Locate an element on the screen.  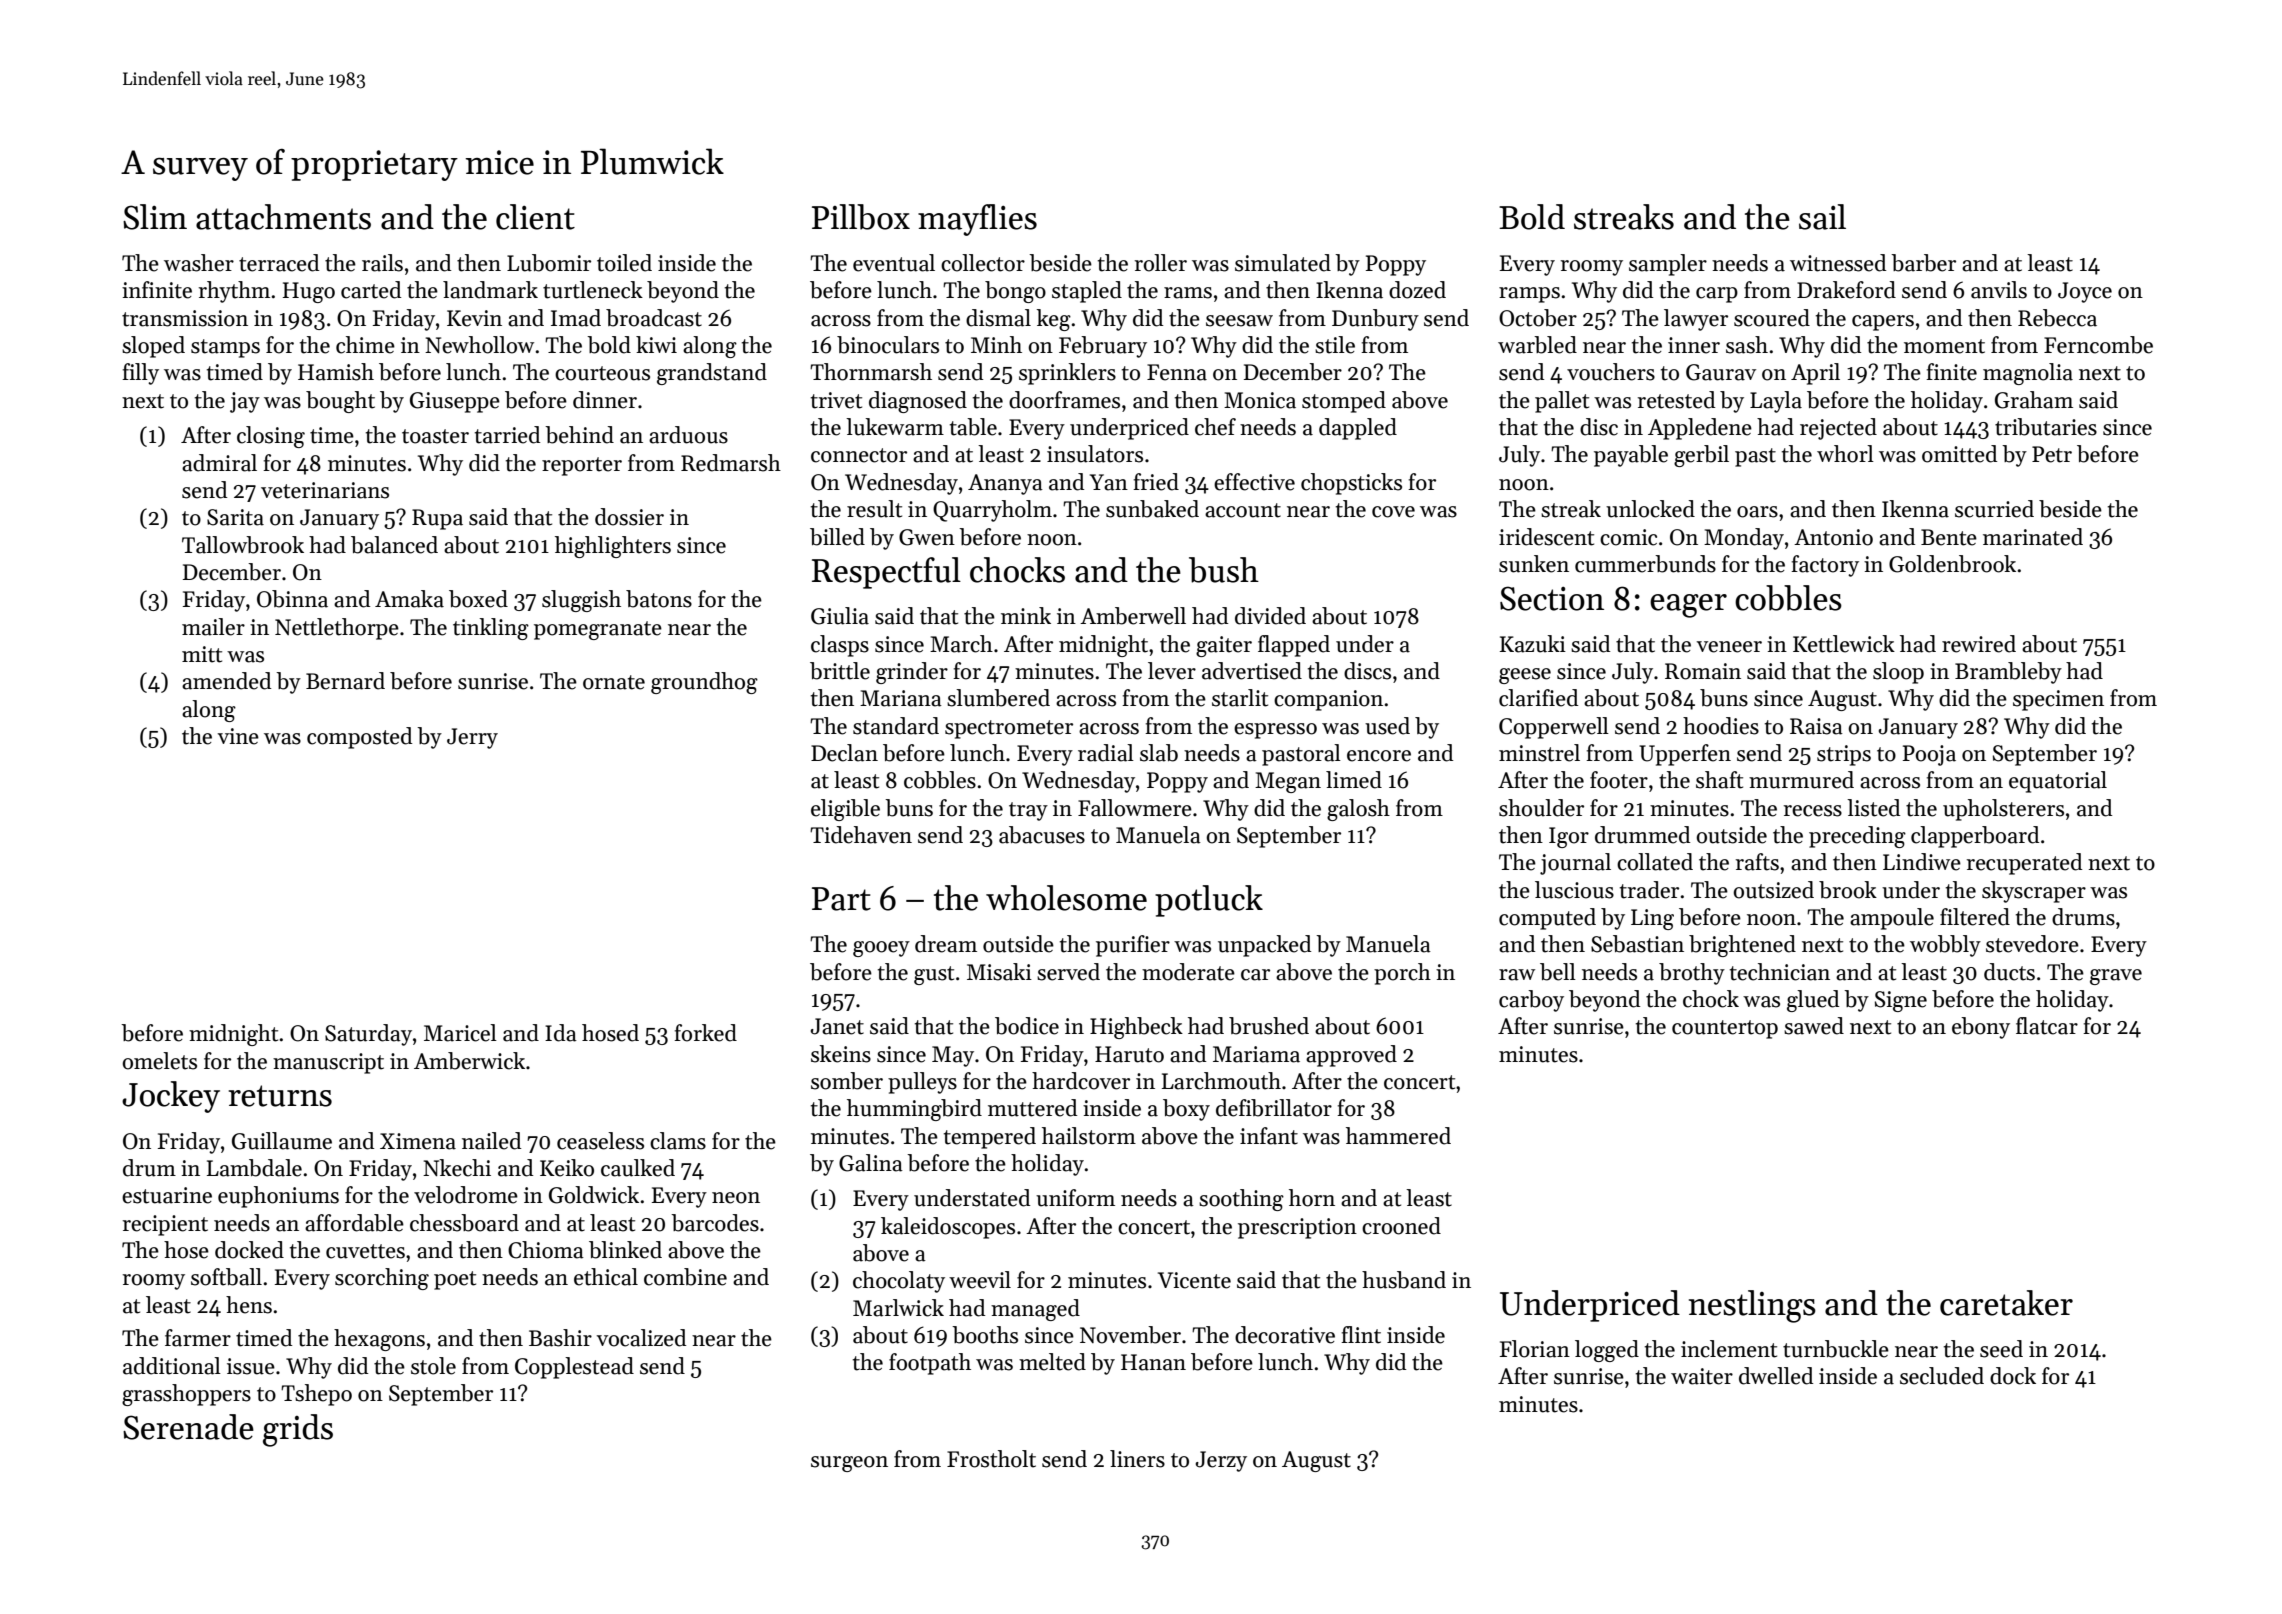
blinked is located at coordinates (625, 1250).
